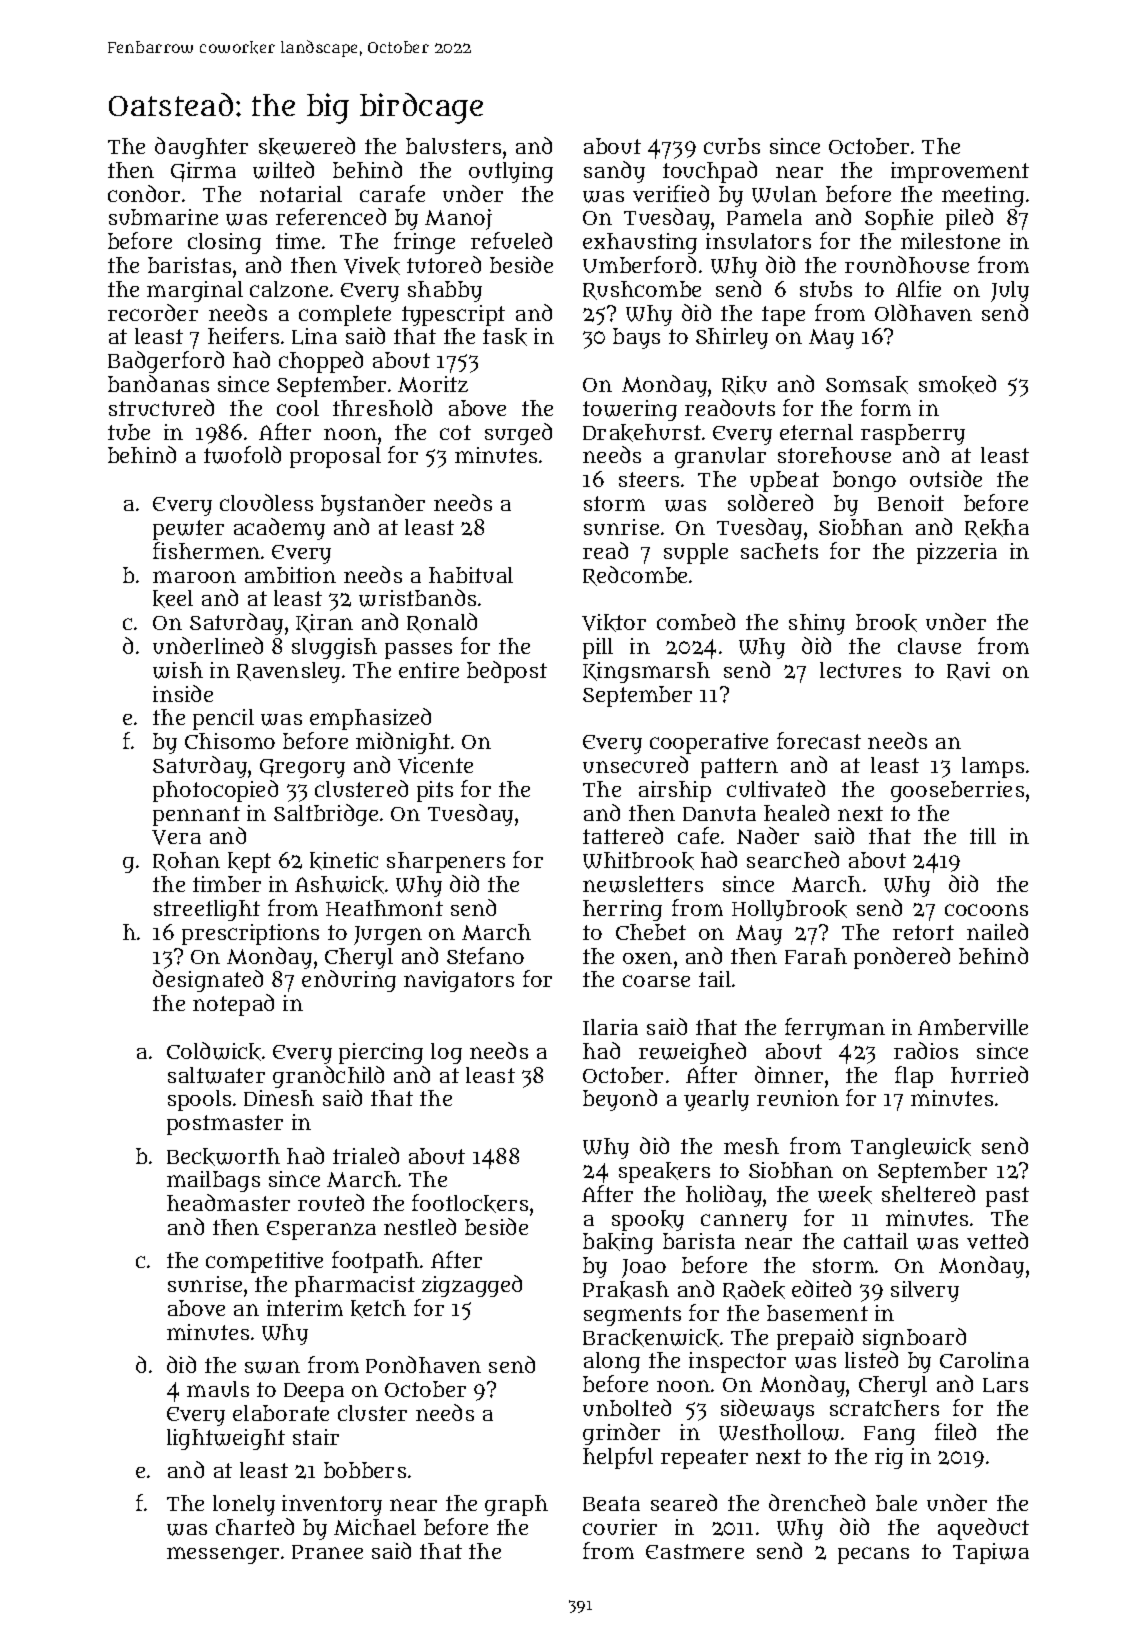 This screenshot has width=1137, height=1646. What do you see at coordinates (153, 312) in the screenshot?
I see `recorder` at bounding box center [153, 312].
